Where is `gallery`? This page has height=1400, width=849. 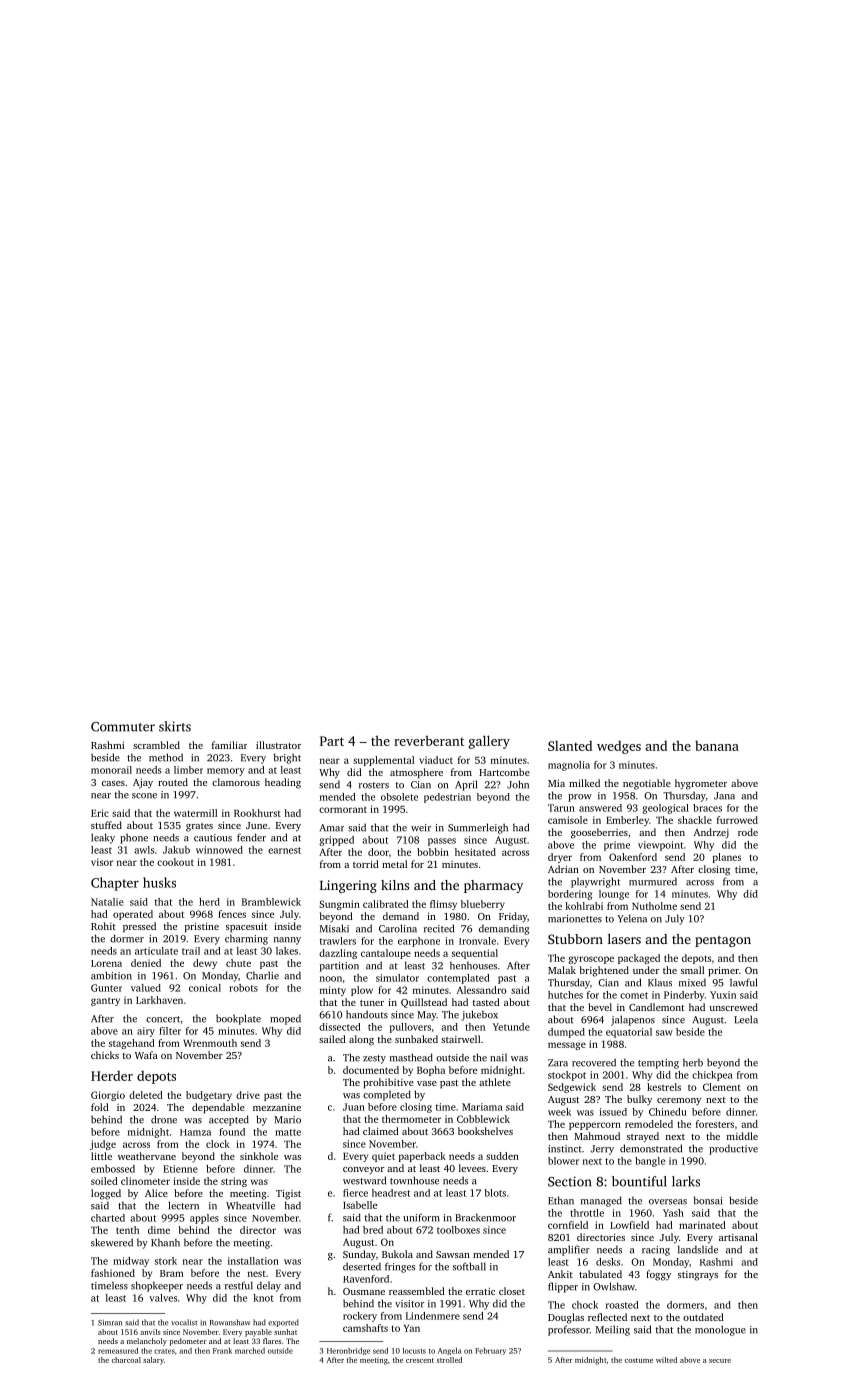 gallery is located at coordinates (489, 742).
